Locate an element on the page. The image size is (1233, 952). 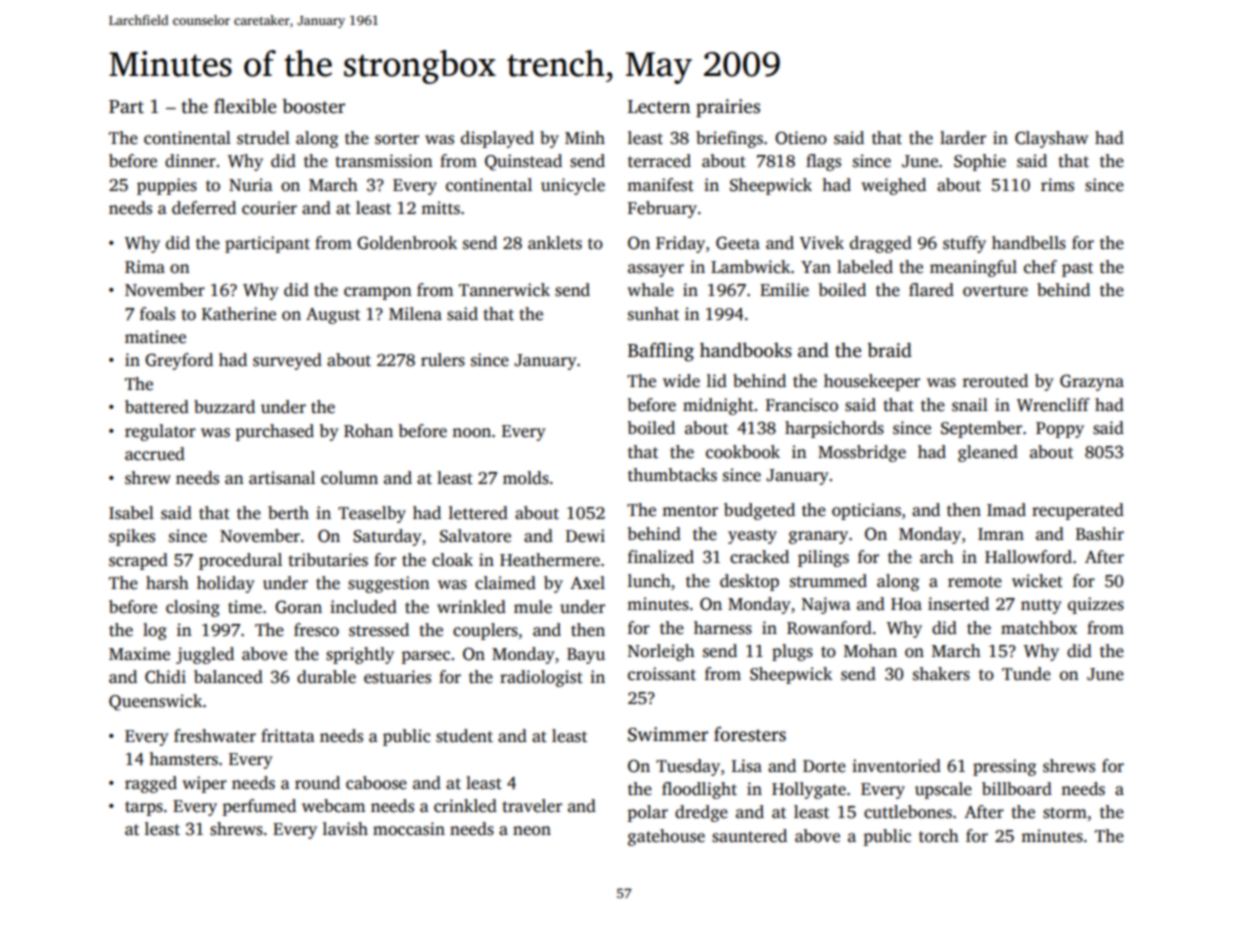
displayed is located at coordinates (497, 139).
